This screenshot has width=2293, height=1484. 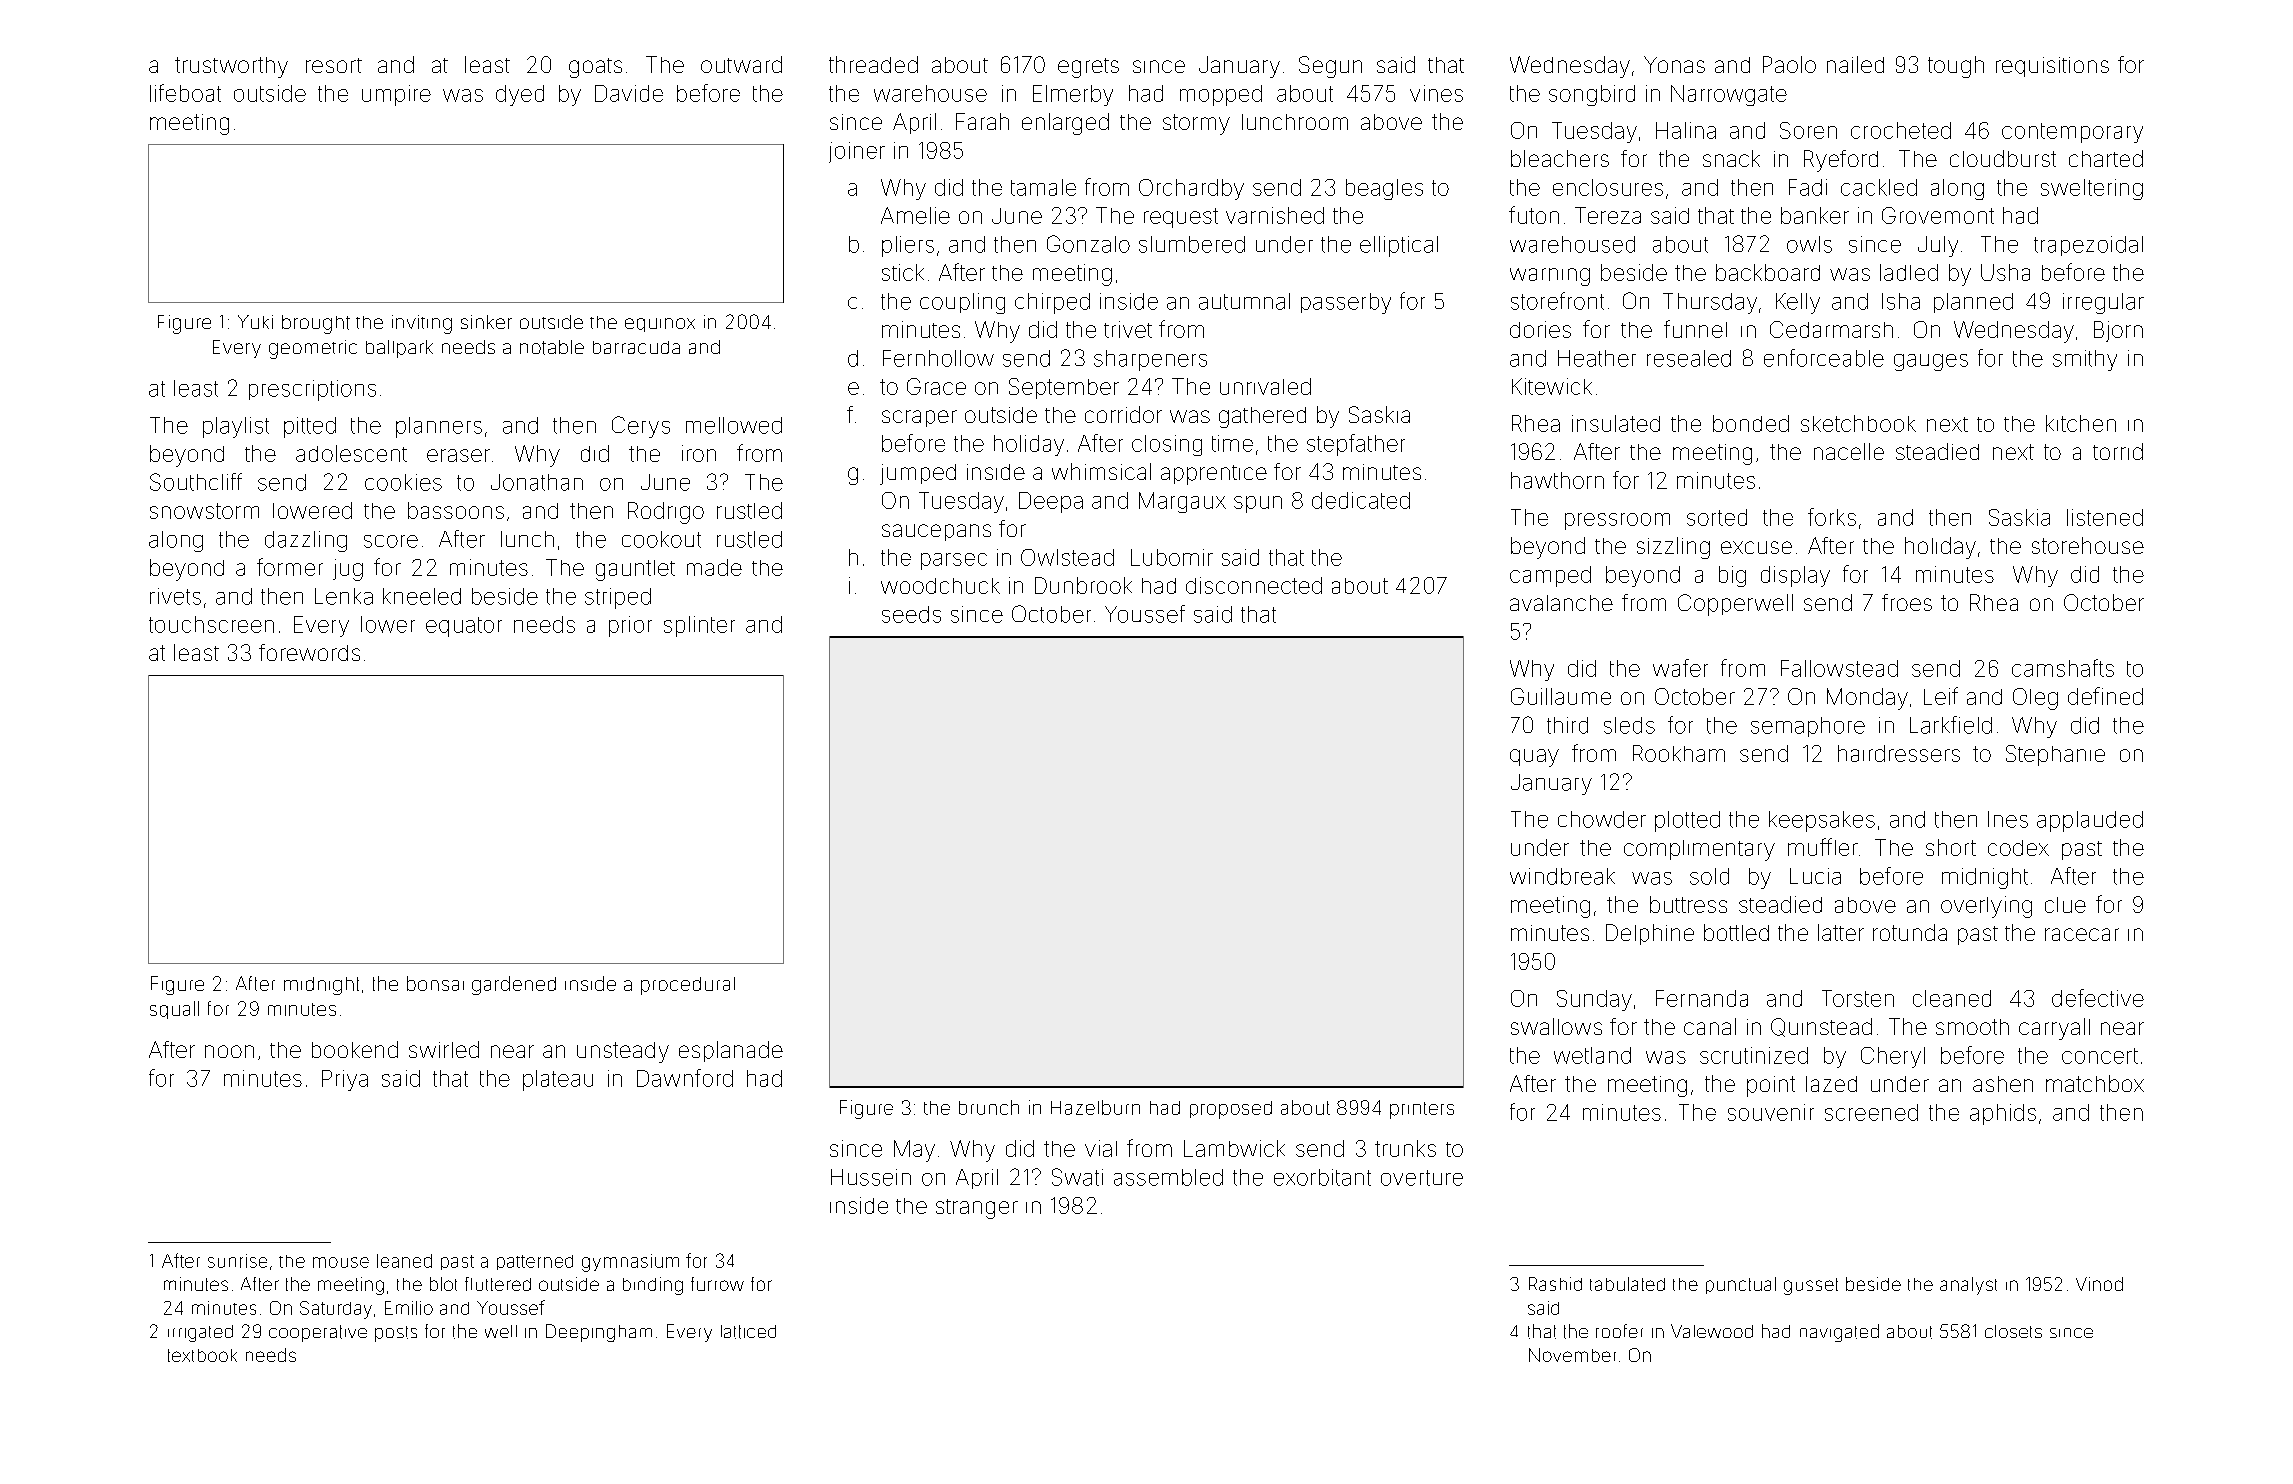 What do you see at coordinates (1608, 215) in the screenshot?
I see `Tereza` at bounding box center [1608, 215].
